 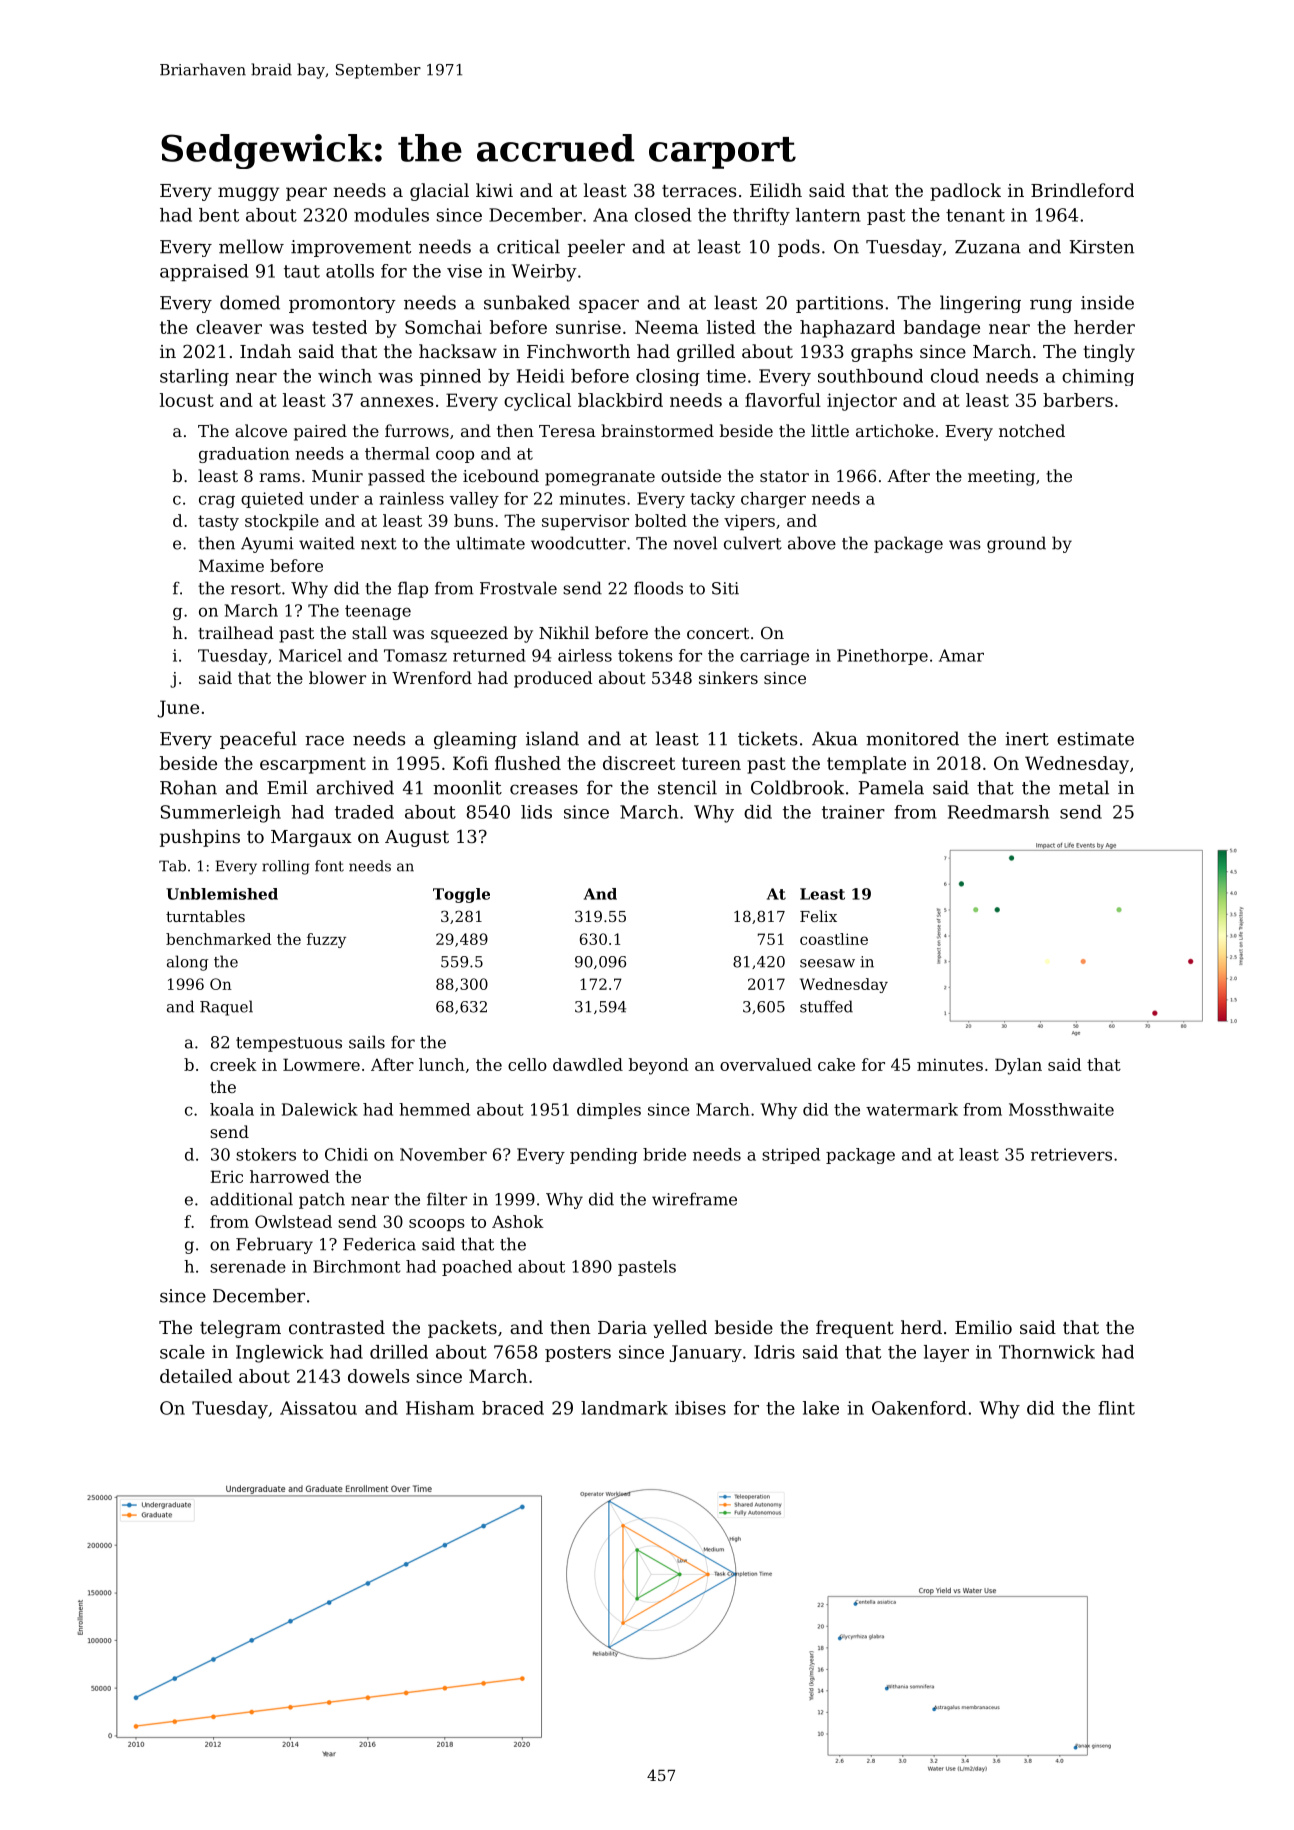 I want to click on frequent, so click(x=855, y=1329).
